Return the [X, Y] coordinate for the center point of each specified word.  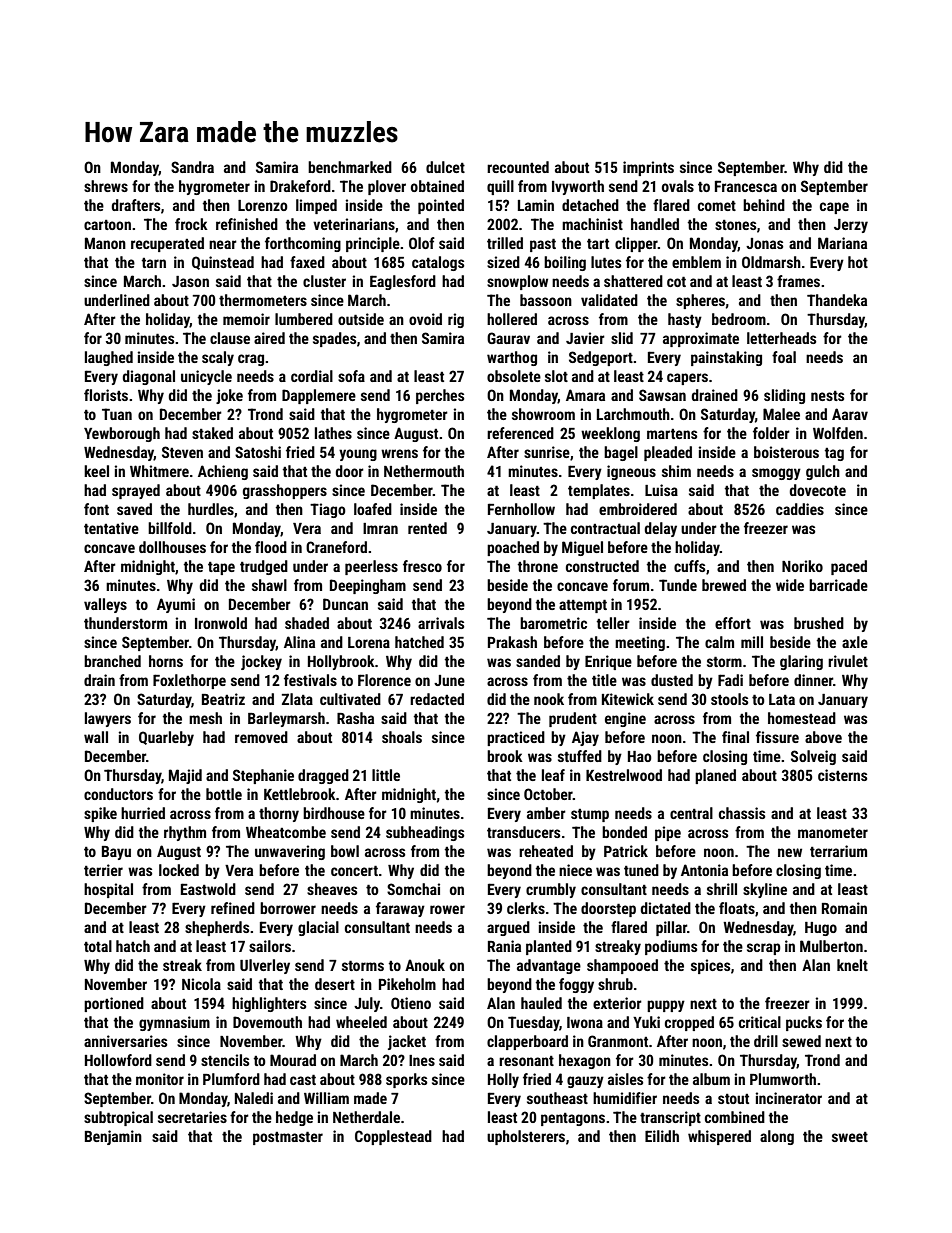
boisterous [786, 452]
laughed [109, 358]
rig [456, 320]
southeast [557, 1098]
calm [719, 642]
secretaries [192, 1117]
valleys [105, 605]
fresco [422, 566]
